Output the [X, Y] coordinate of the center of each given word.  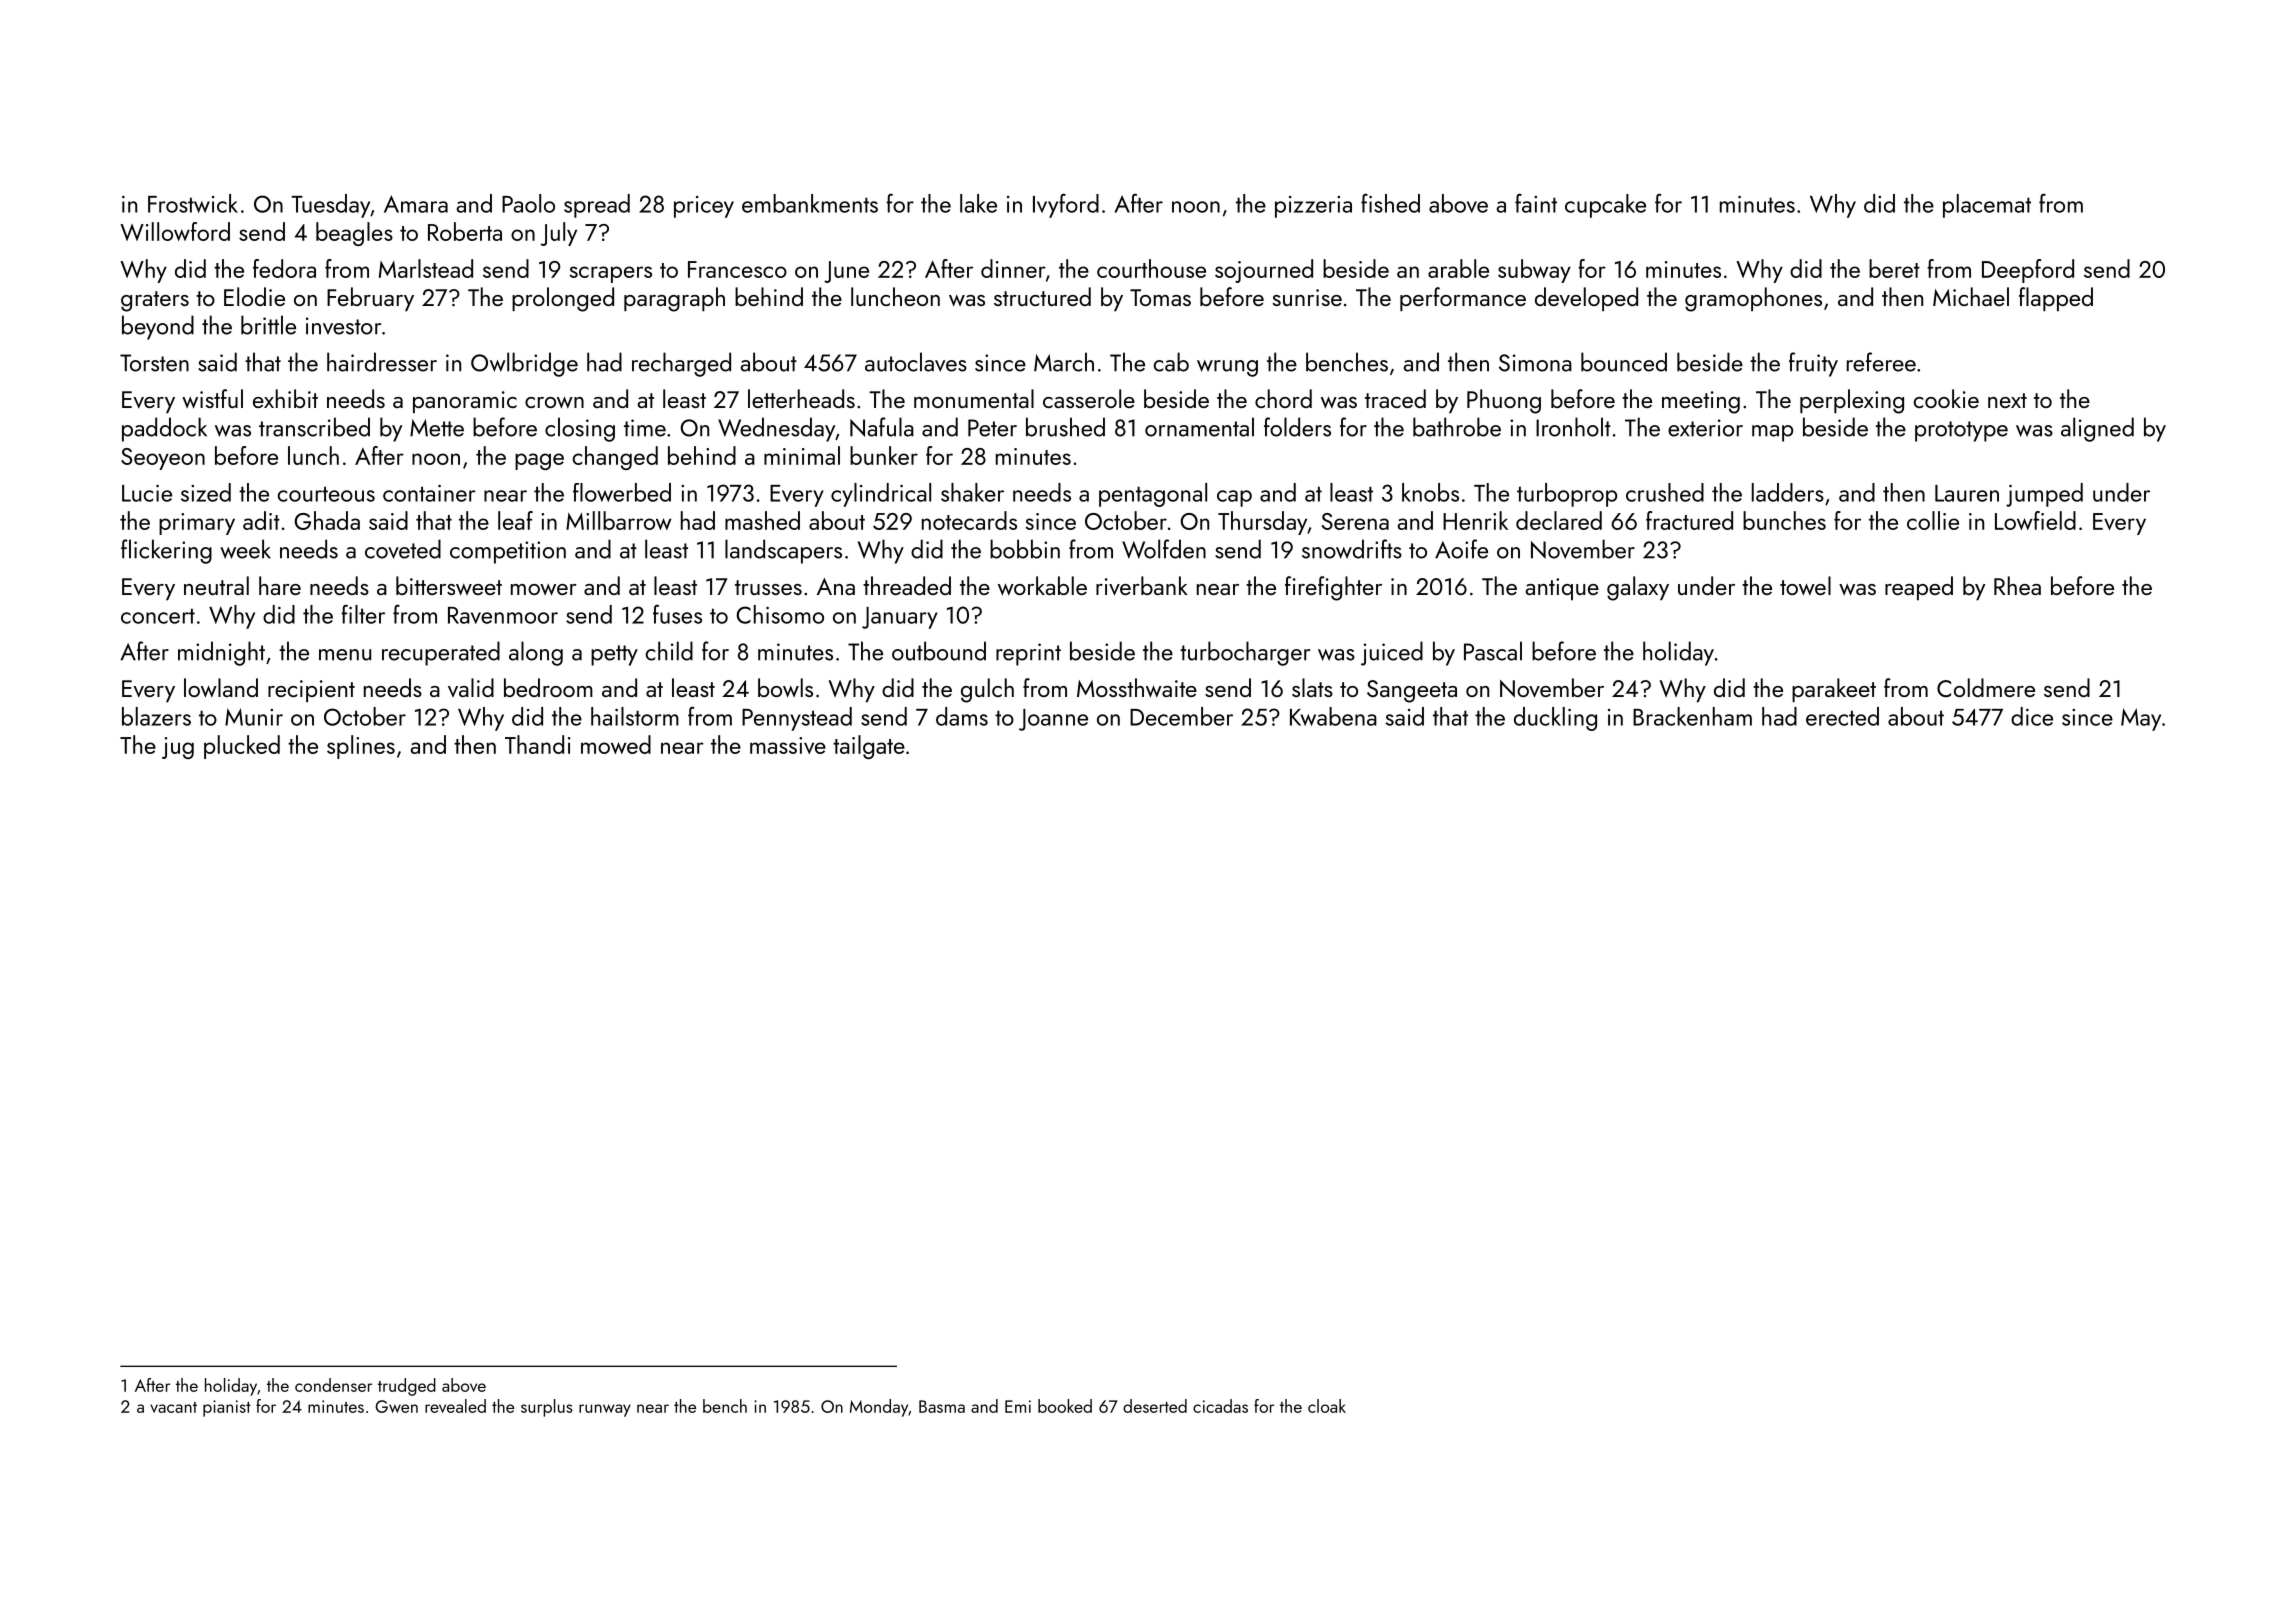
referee [1881, 362]
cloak [1327, 1406]
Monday [879, 1408]
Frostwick [193, 203]
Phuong [1504, 401]
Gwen [396, 1406]
